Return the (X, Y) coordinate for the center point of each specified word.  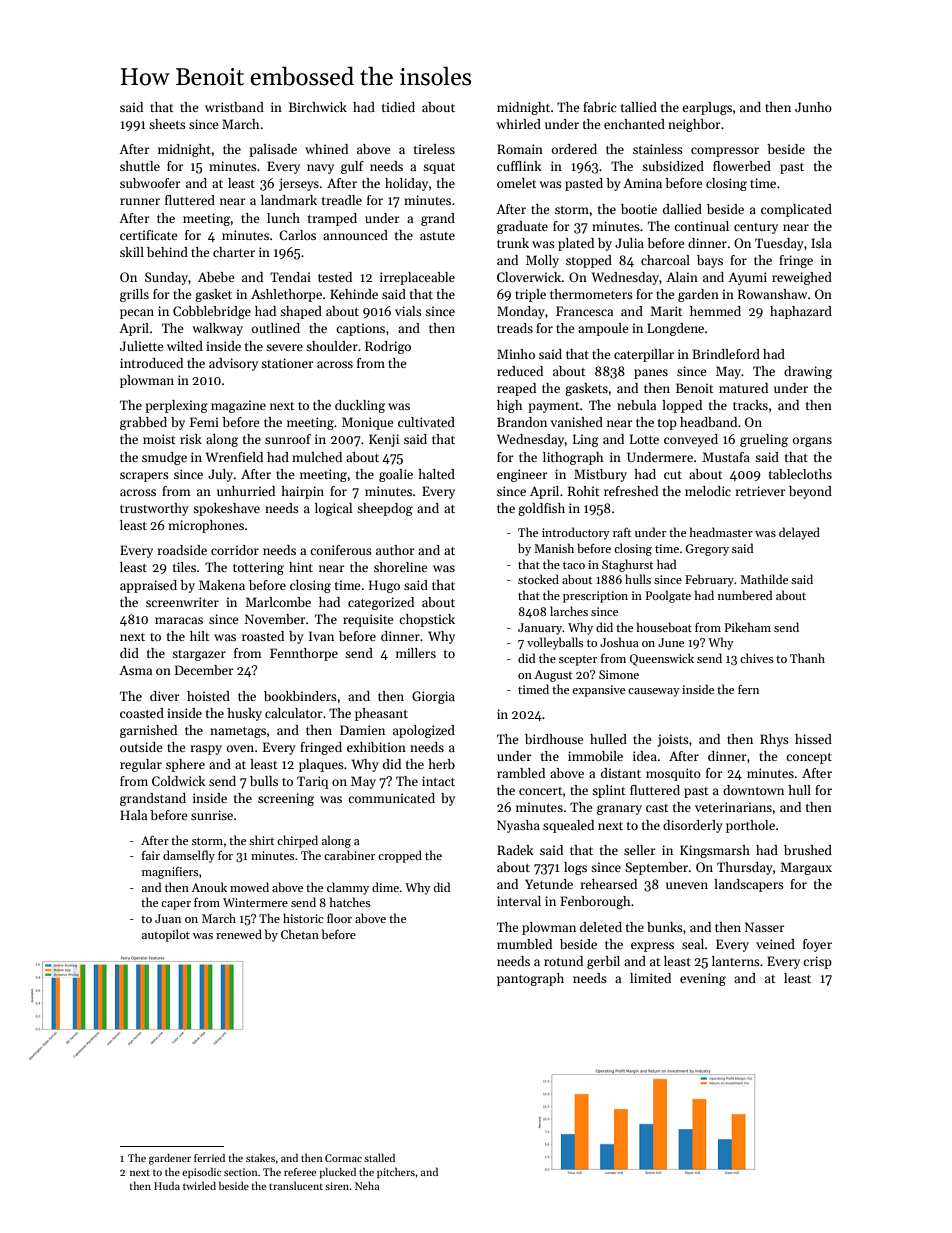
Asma (135, 670)
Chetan (300, 934)
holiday (406, 184)
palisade (273, 150)
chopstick (427, 620)
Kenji (384, 440)
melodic (708, 491)
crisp (817, 962)
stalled (379, 1158)
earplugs (707, 108)
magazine (238, 406)
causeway (654, 692)
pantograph (530, 979)
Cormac (343, 1158)
